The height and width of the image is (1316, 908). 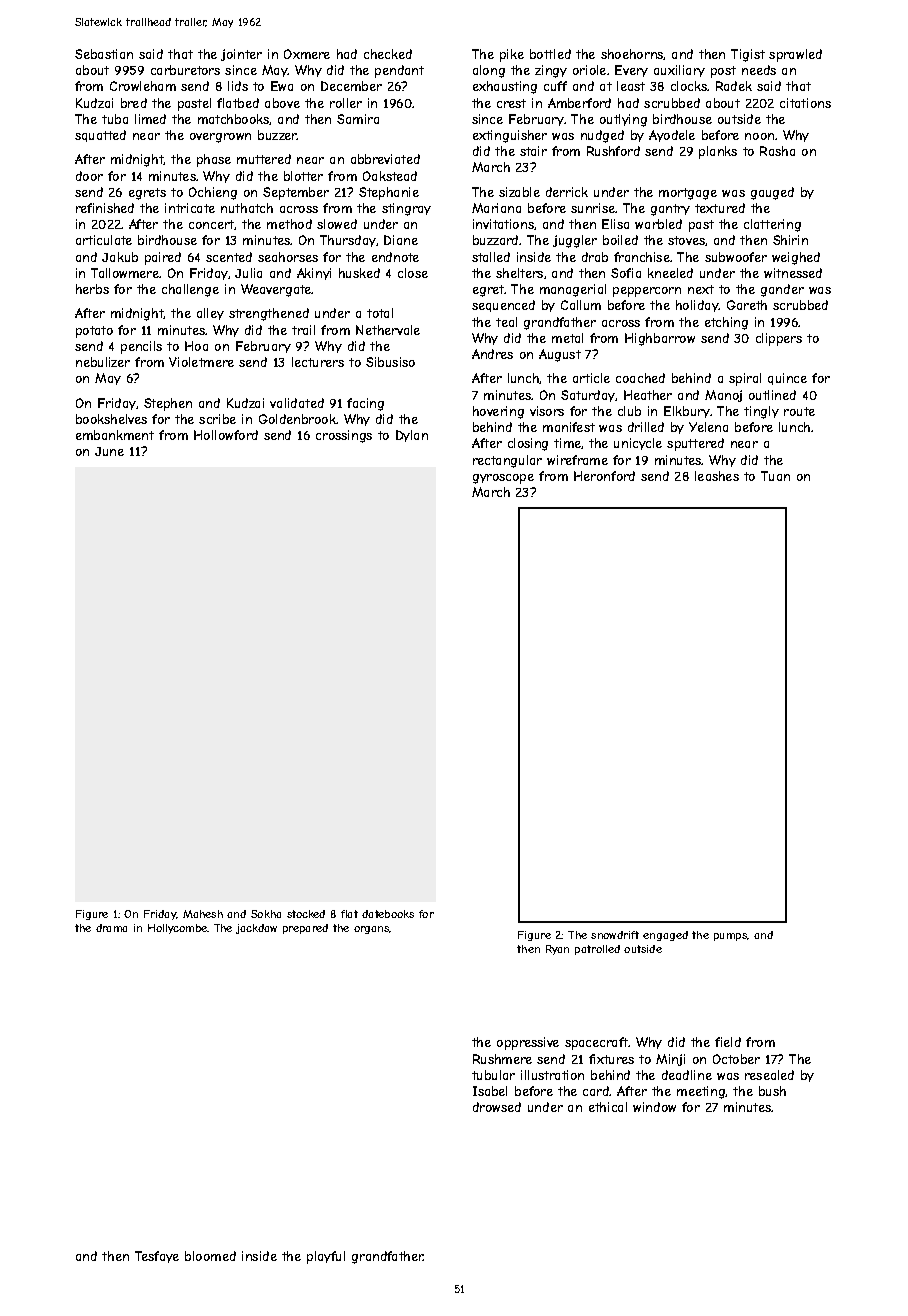 What do you see at coordinates (104, 54) in the image?
I see `Sebastian` at bounding box center [104, 54].
